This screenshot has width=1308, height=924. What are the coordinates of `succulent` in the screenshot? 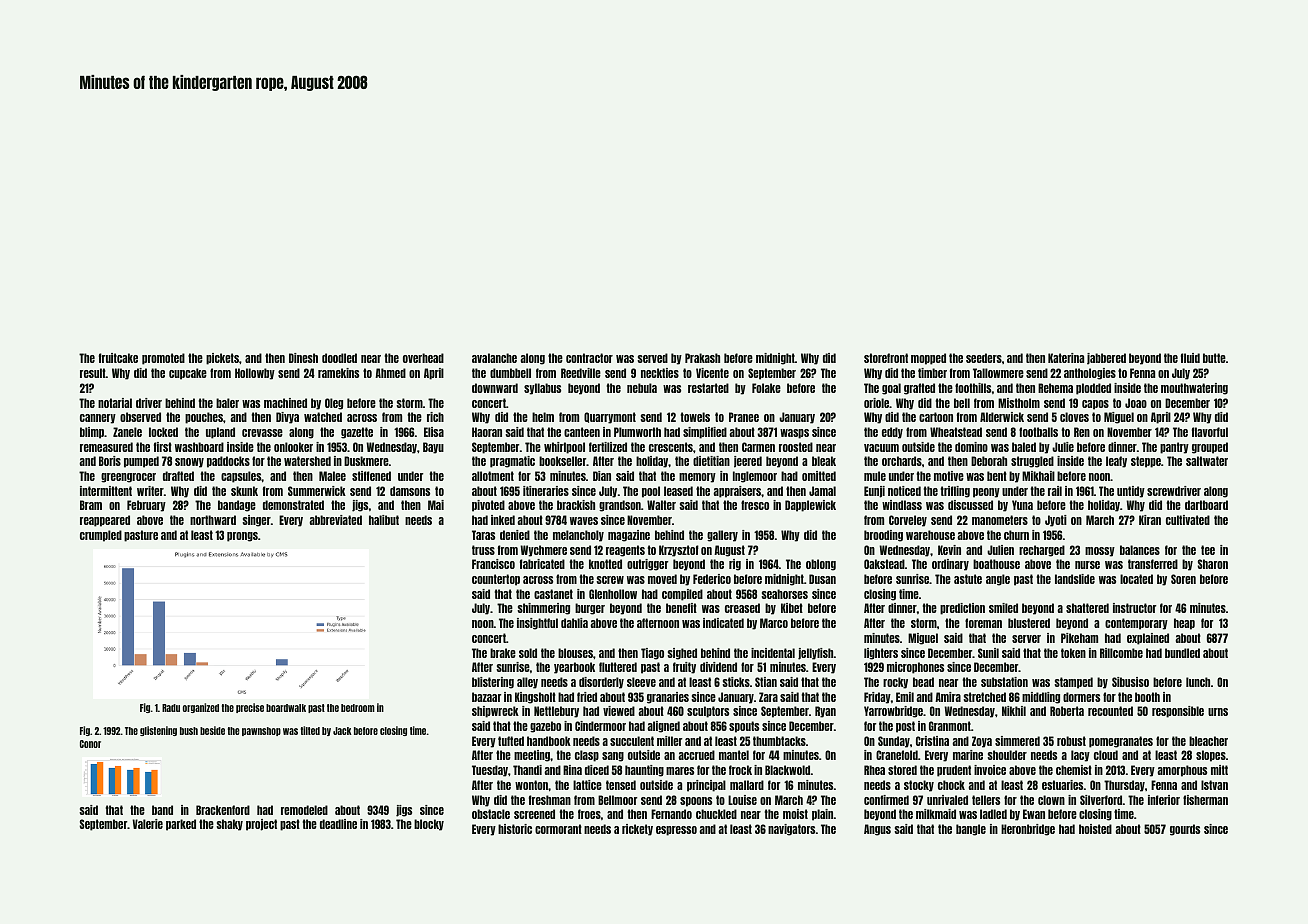 It's located at (632, 741).
